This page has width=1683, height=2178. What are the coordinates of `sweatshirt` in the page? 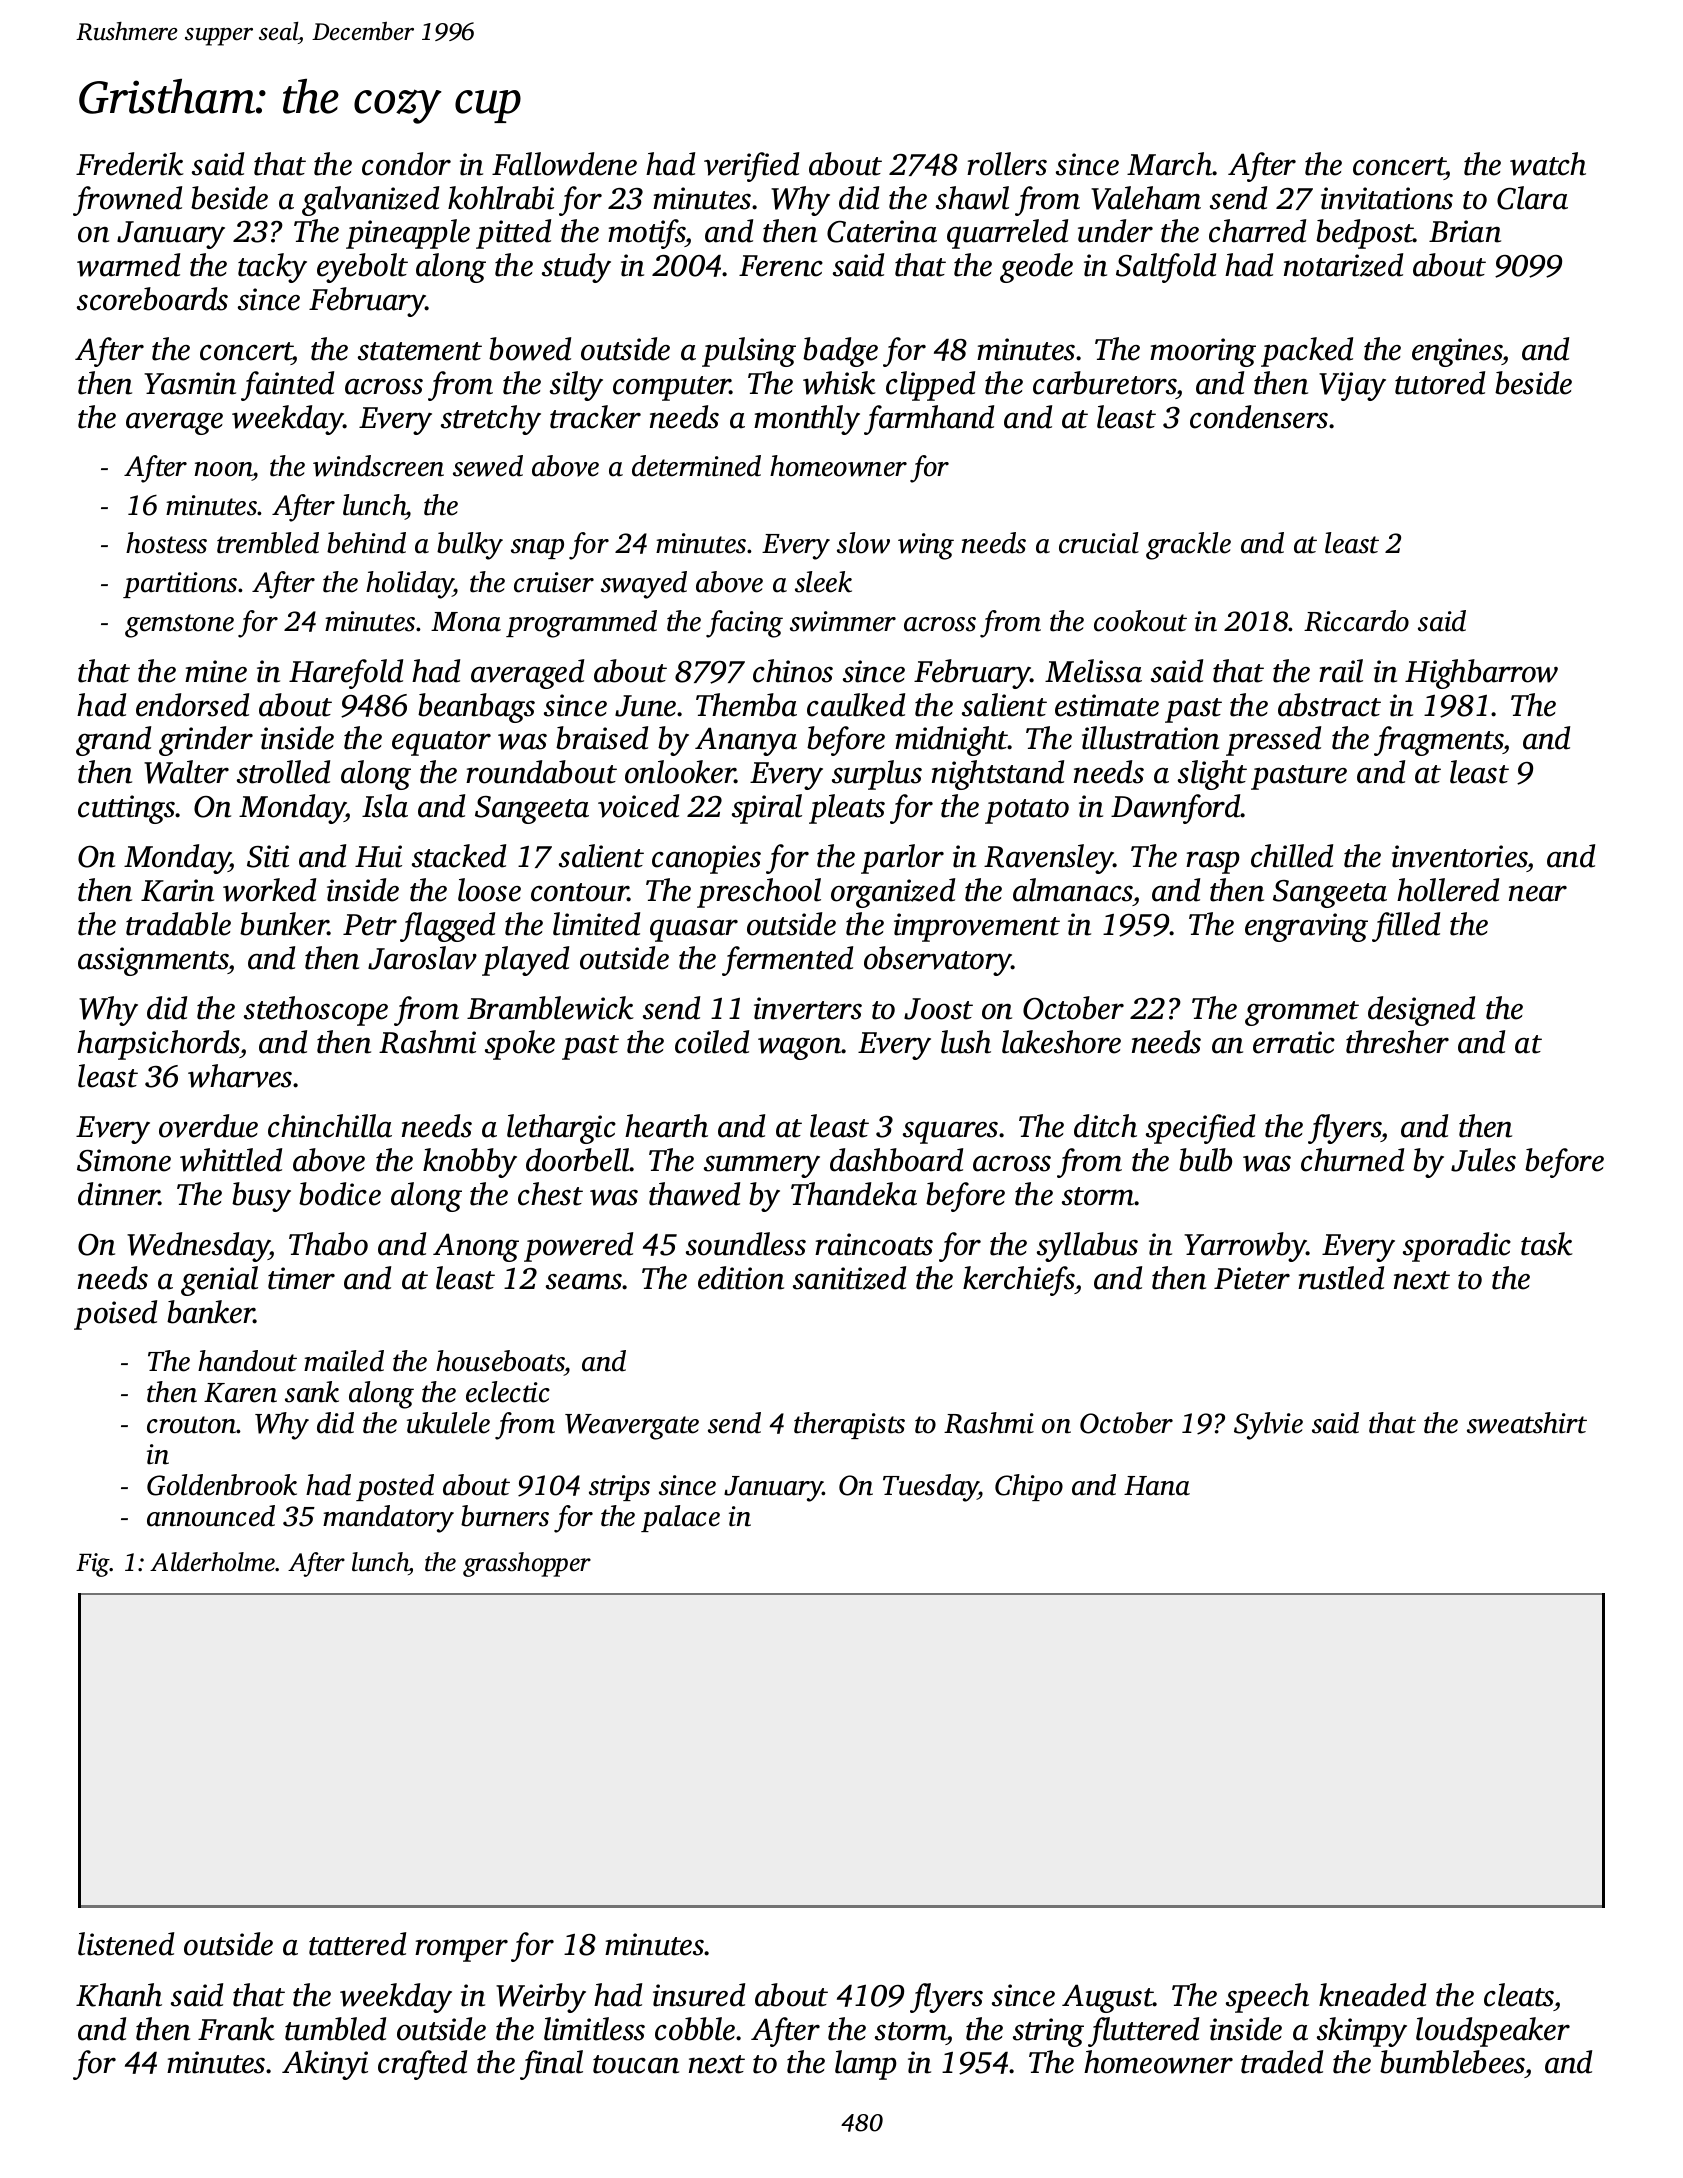 It's located at (1527, 1423).
